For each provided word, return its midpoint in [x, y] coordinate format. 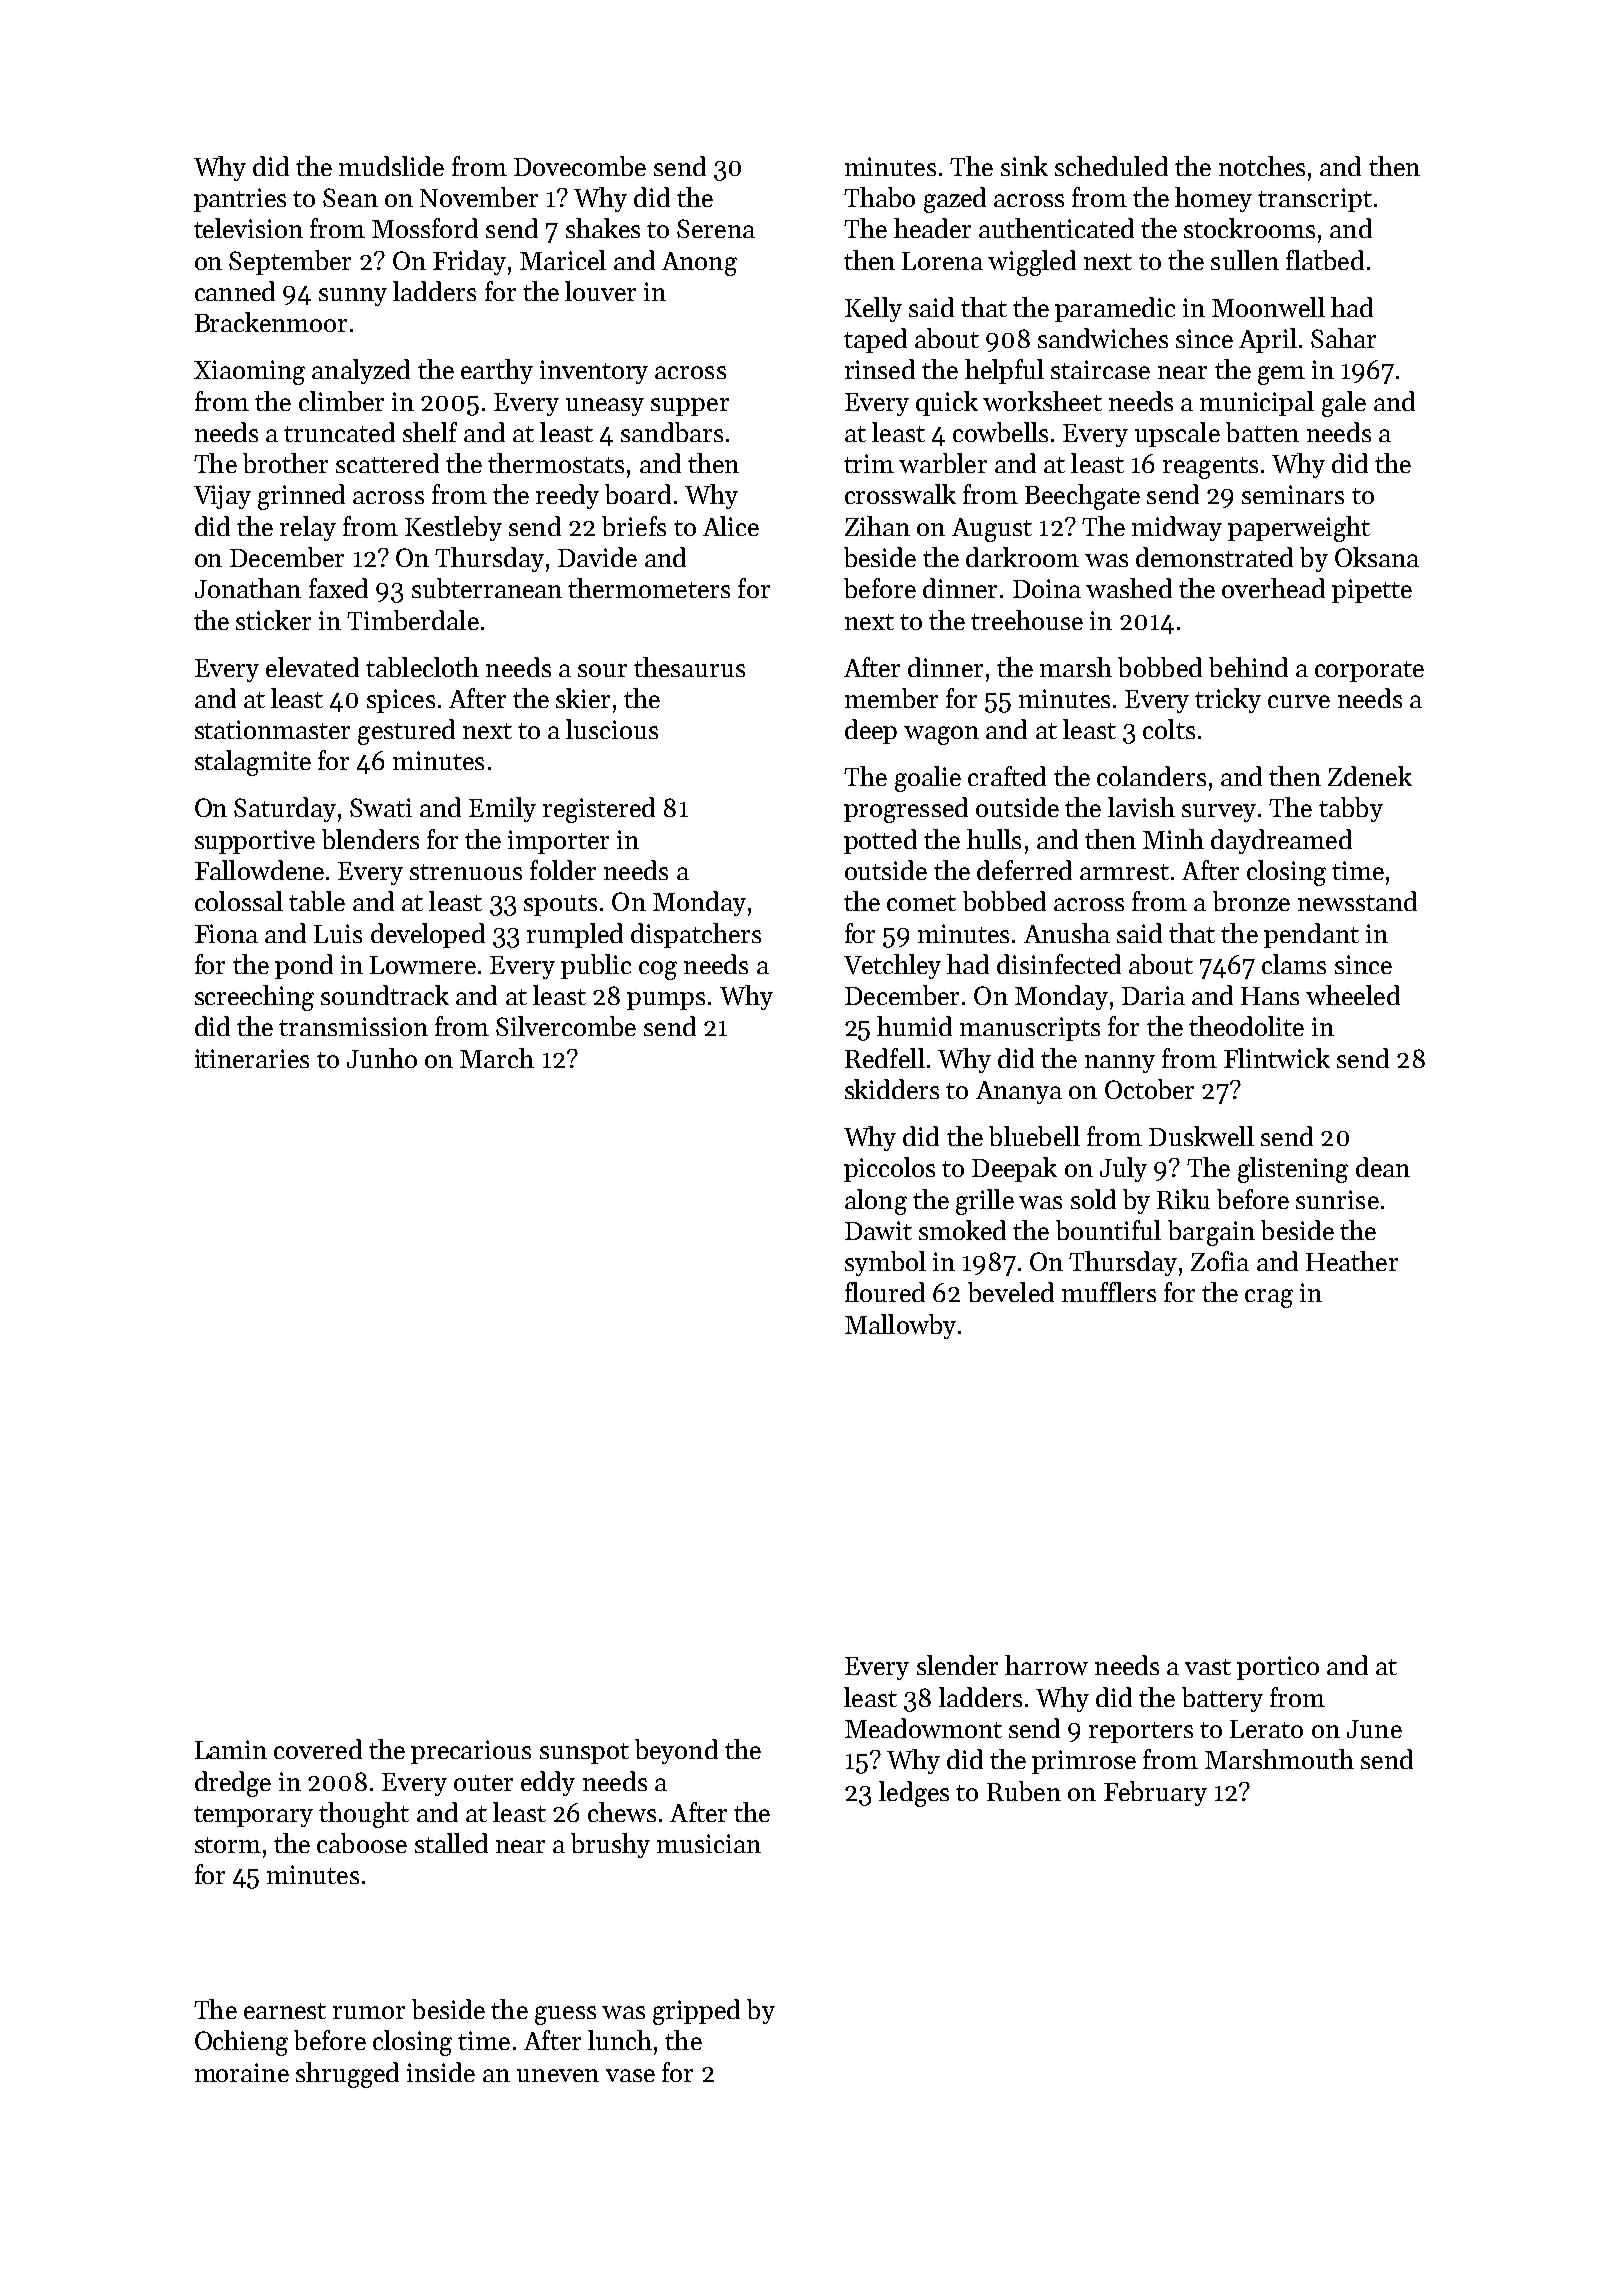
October [1149, 1089]
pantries [240, 200]
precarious [471, 1752]
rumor [369, 2012]
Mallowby [900, 1326]
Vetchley [892, 966]
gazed [955, 200]
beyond [676, 1751]
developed [428, 935]
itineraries [252, 1058]
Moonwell [1268, 307]
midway [1177, 528]
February [1155, 1793]
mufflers [1109, 1292]
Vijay [222, 497]
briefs [634, 526]
